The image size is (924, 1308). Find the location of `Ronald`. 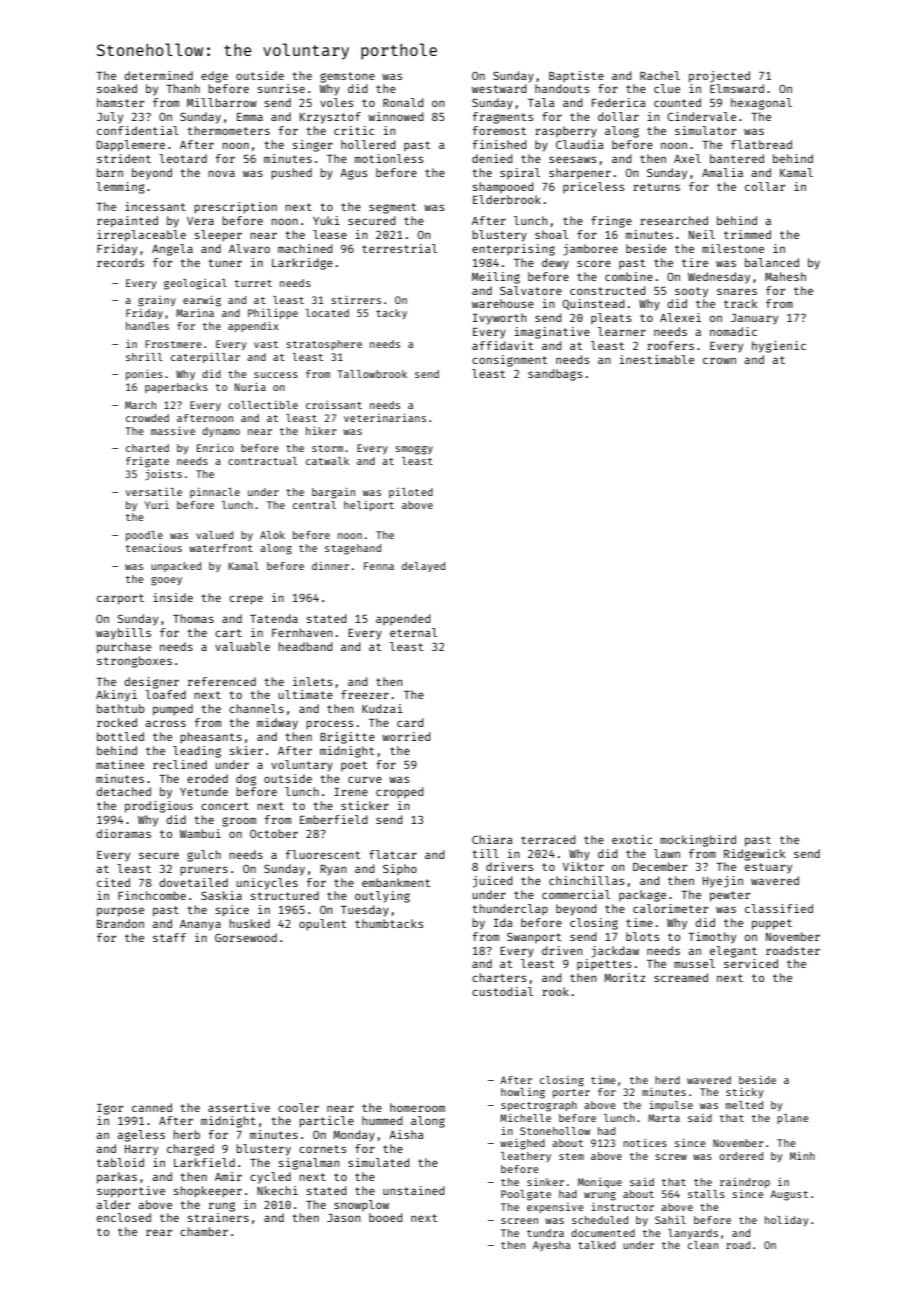

Ronald is located at coordinates (403, 102).
